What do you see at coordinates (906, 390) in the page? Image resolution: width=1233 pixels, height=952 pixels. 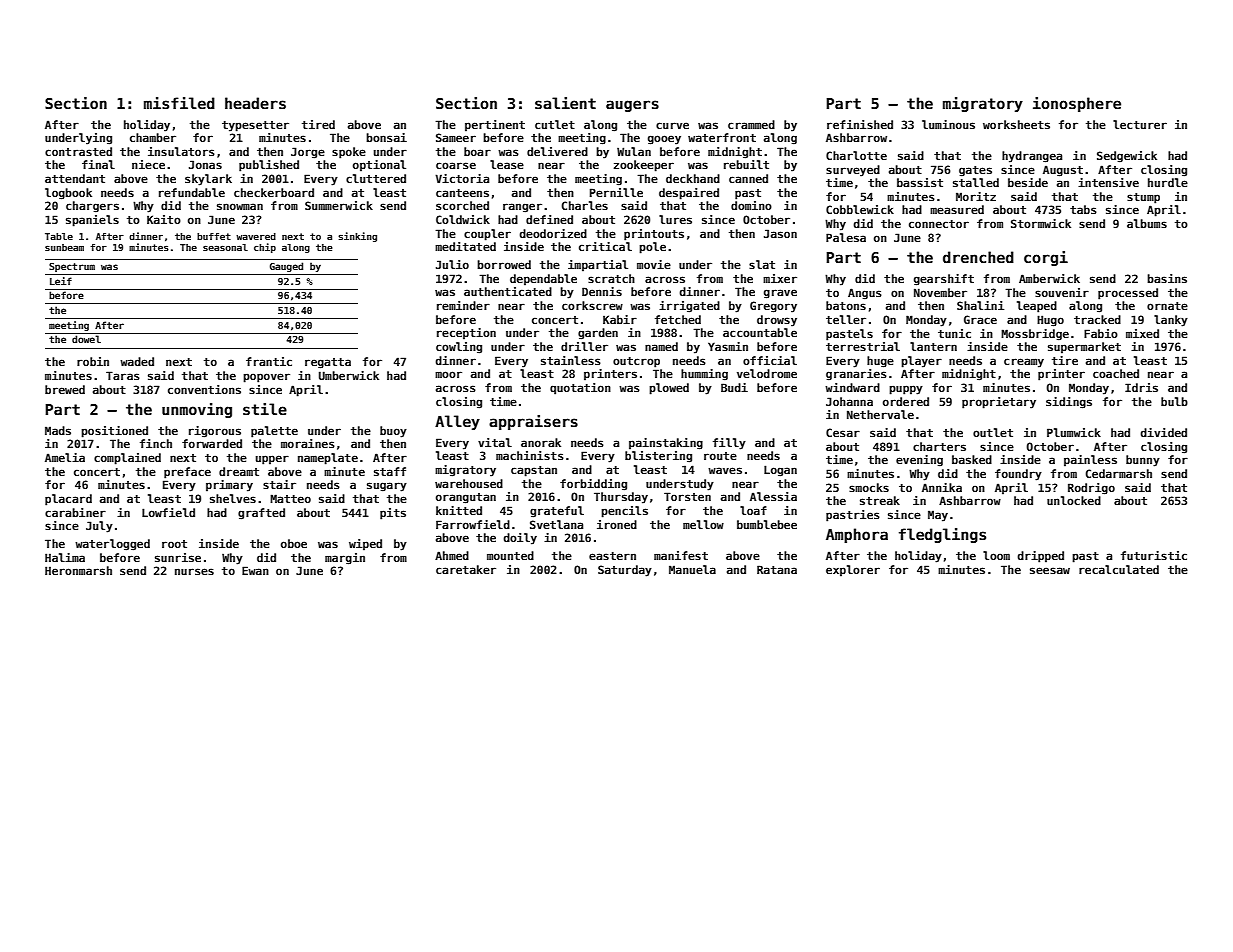 I see `puppy` at bounding box center [906, 390].
